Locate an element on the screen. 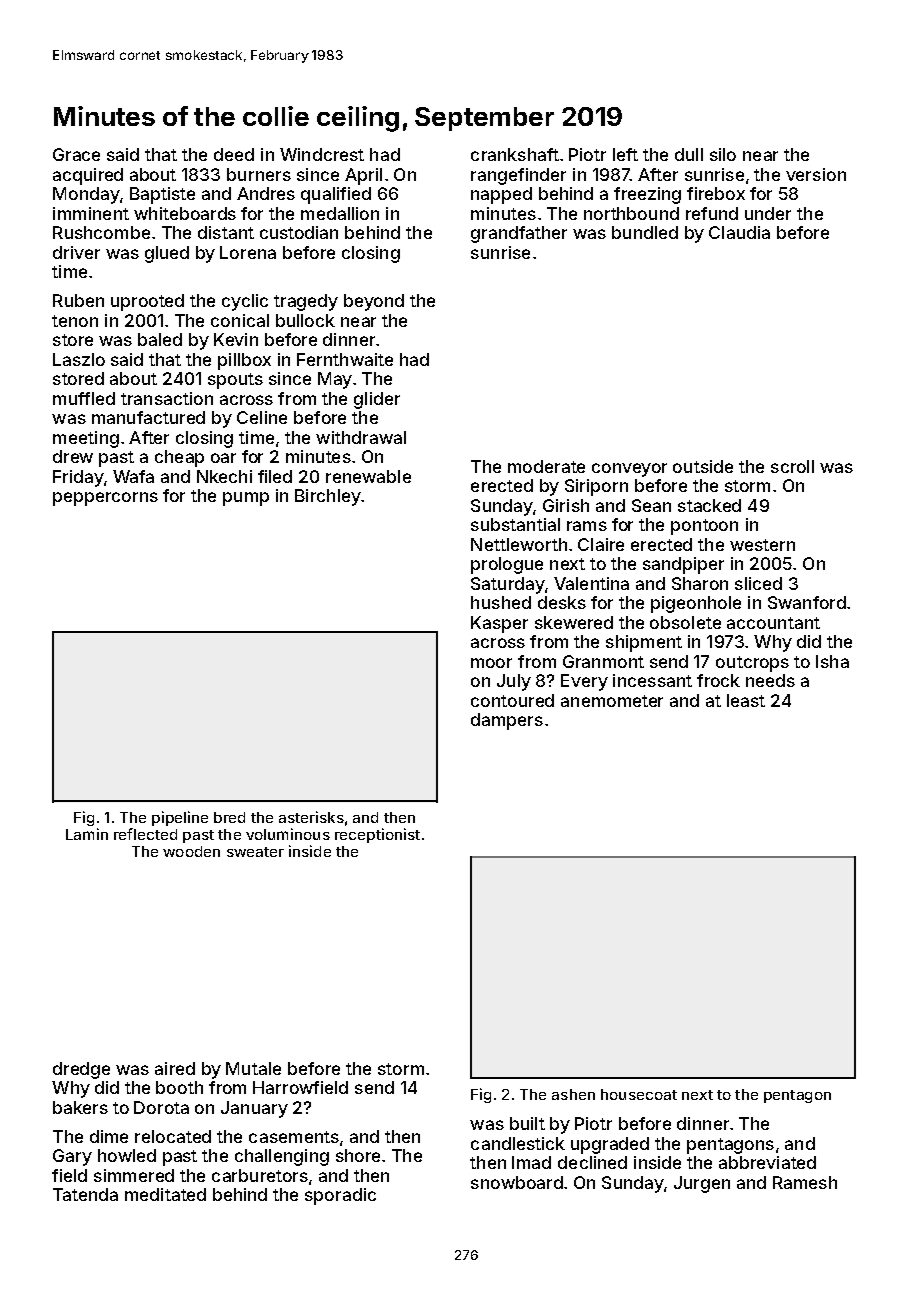 This screenshot has width=908, height=1316. imminent is located at coordinates (91, 213).
